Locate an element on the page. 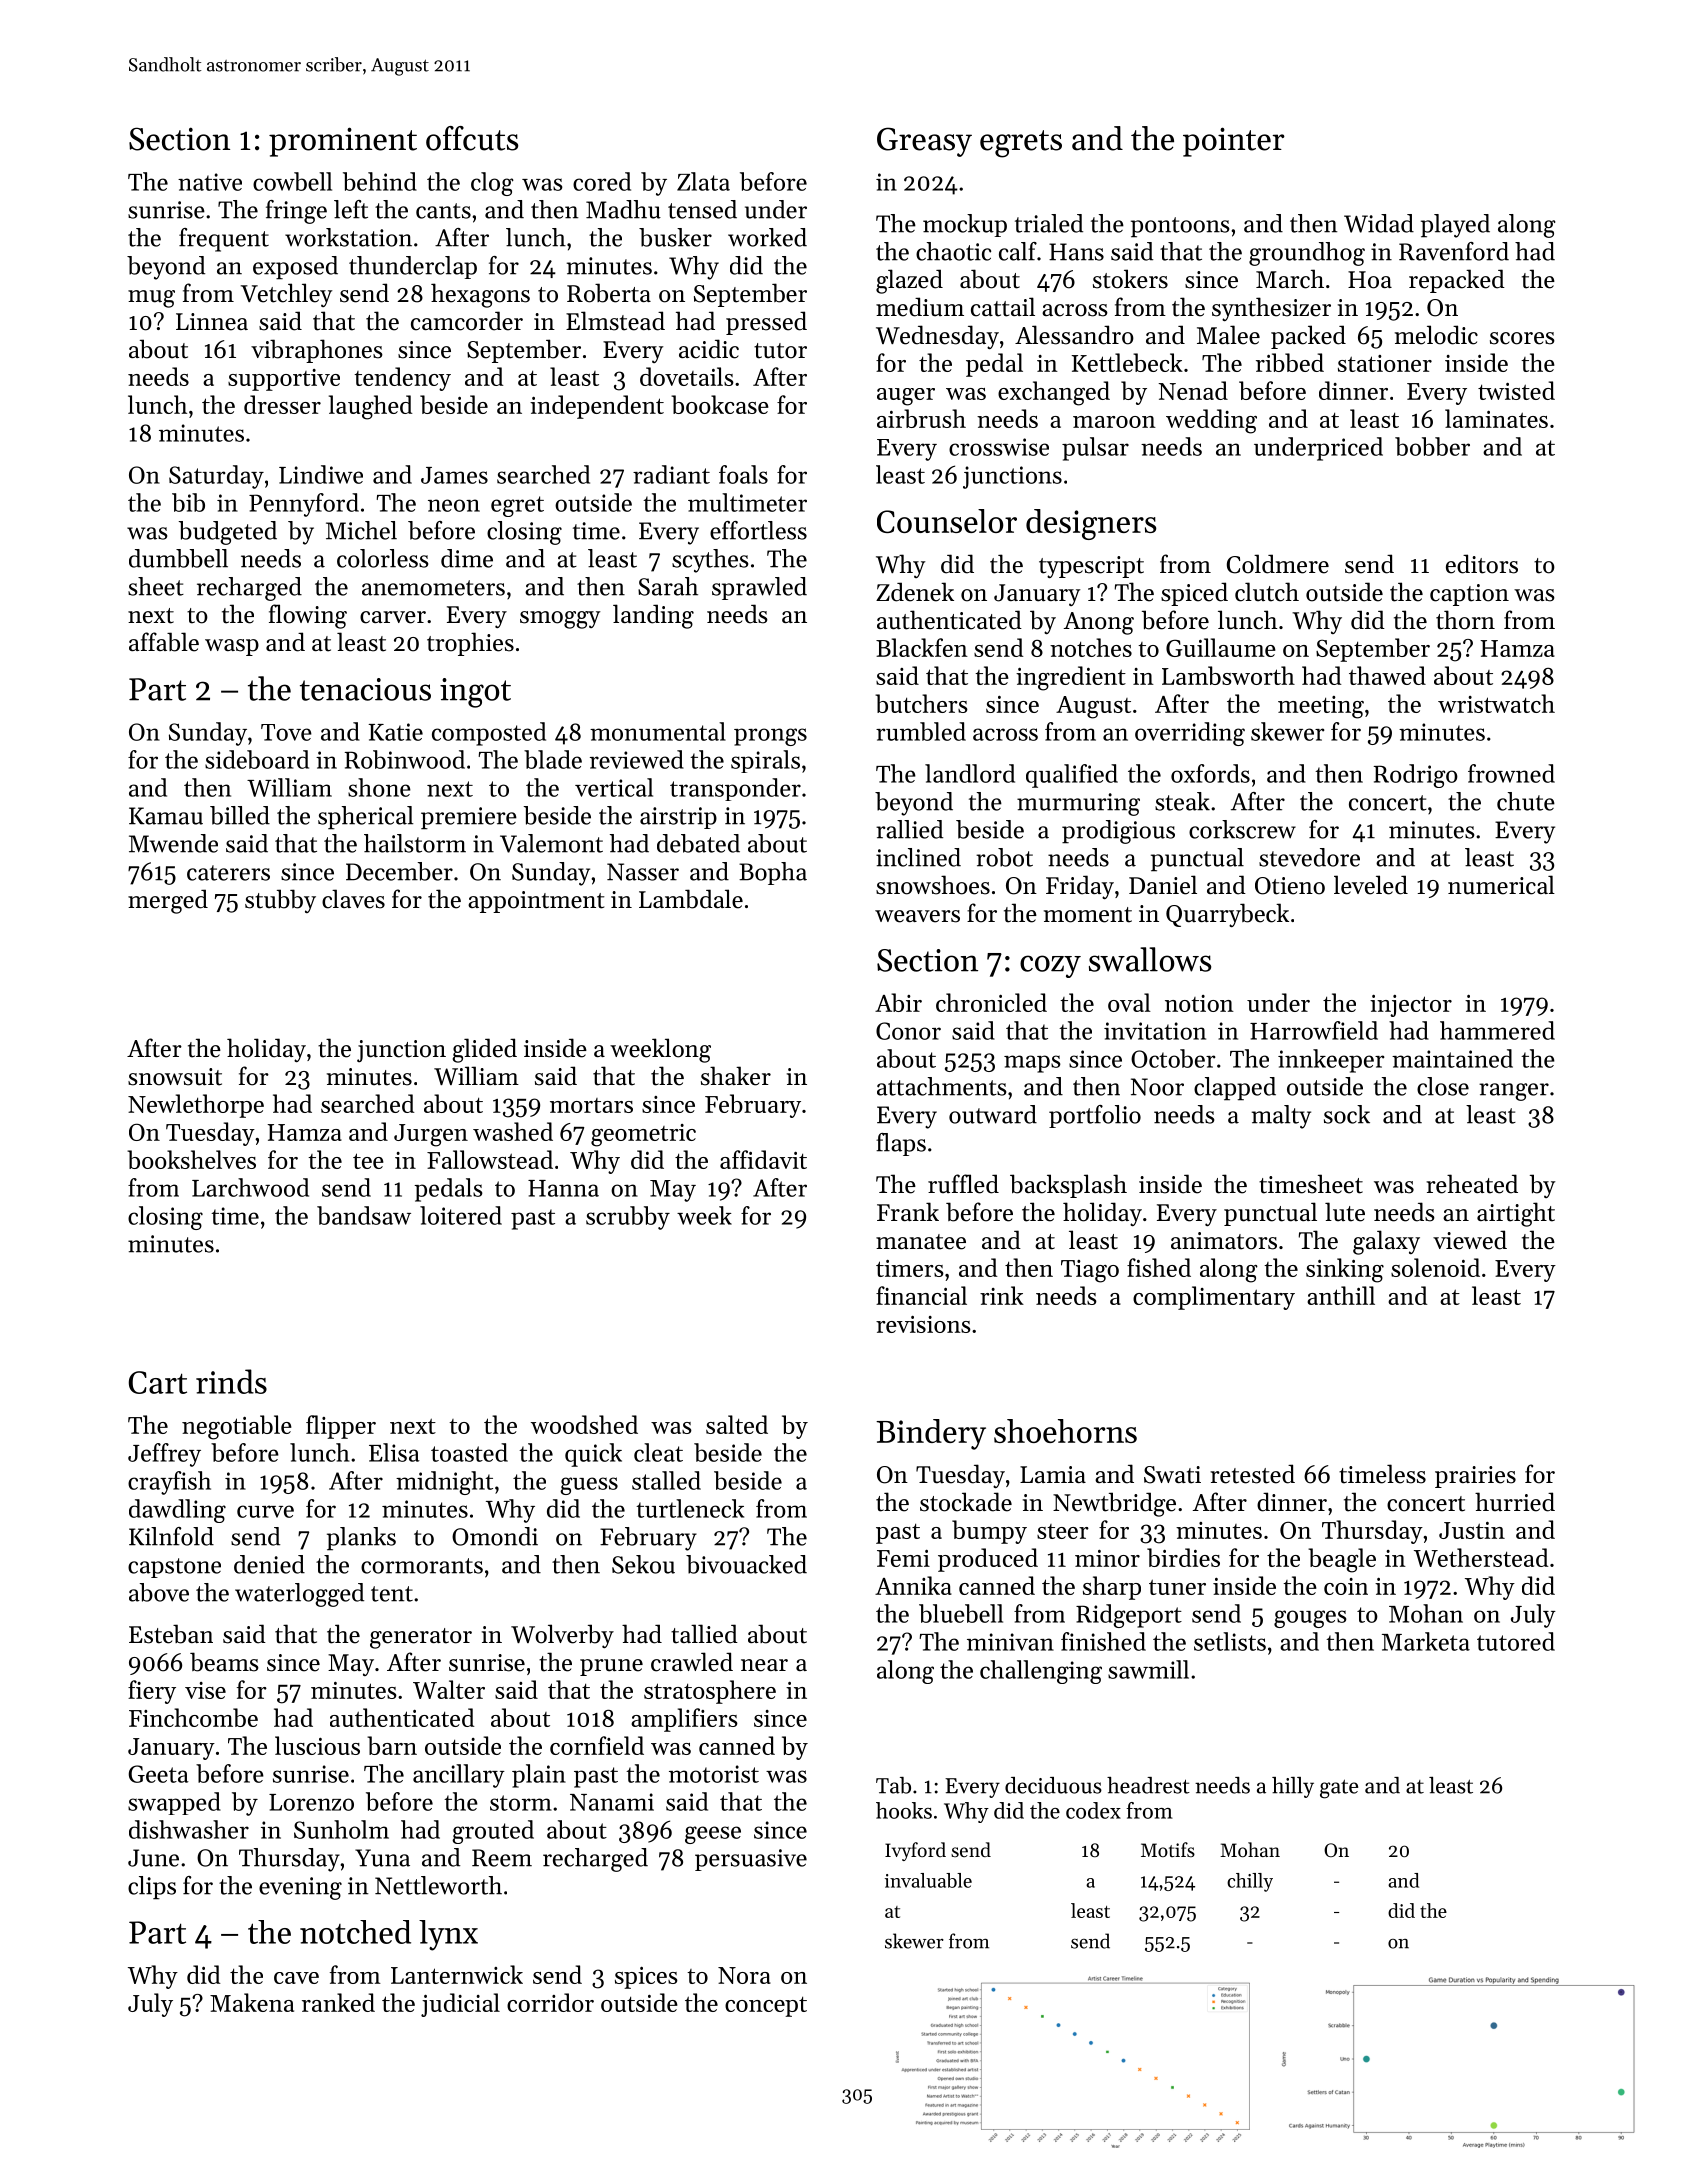 The image size is (1683, 2178). Nettleworth is located at coordinates (438, 1885).
